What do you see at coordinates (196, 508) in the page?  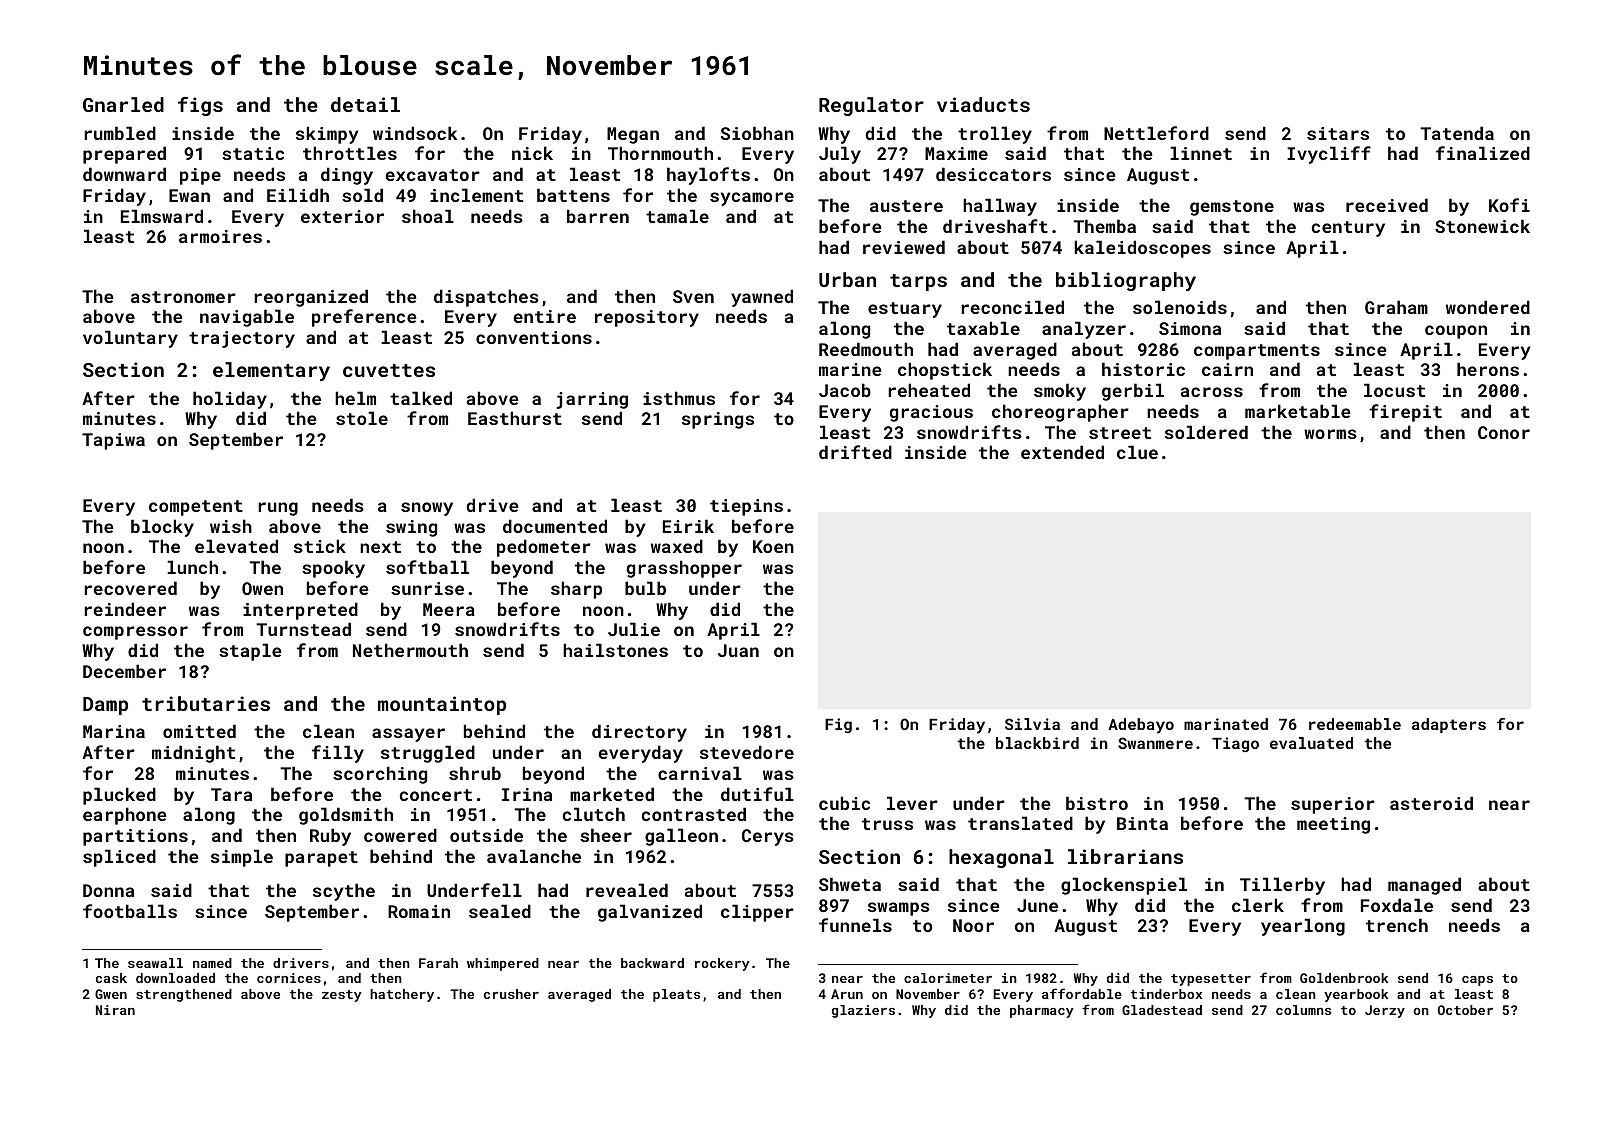 I see `competent` at bounding box center [196, 508].
